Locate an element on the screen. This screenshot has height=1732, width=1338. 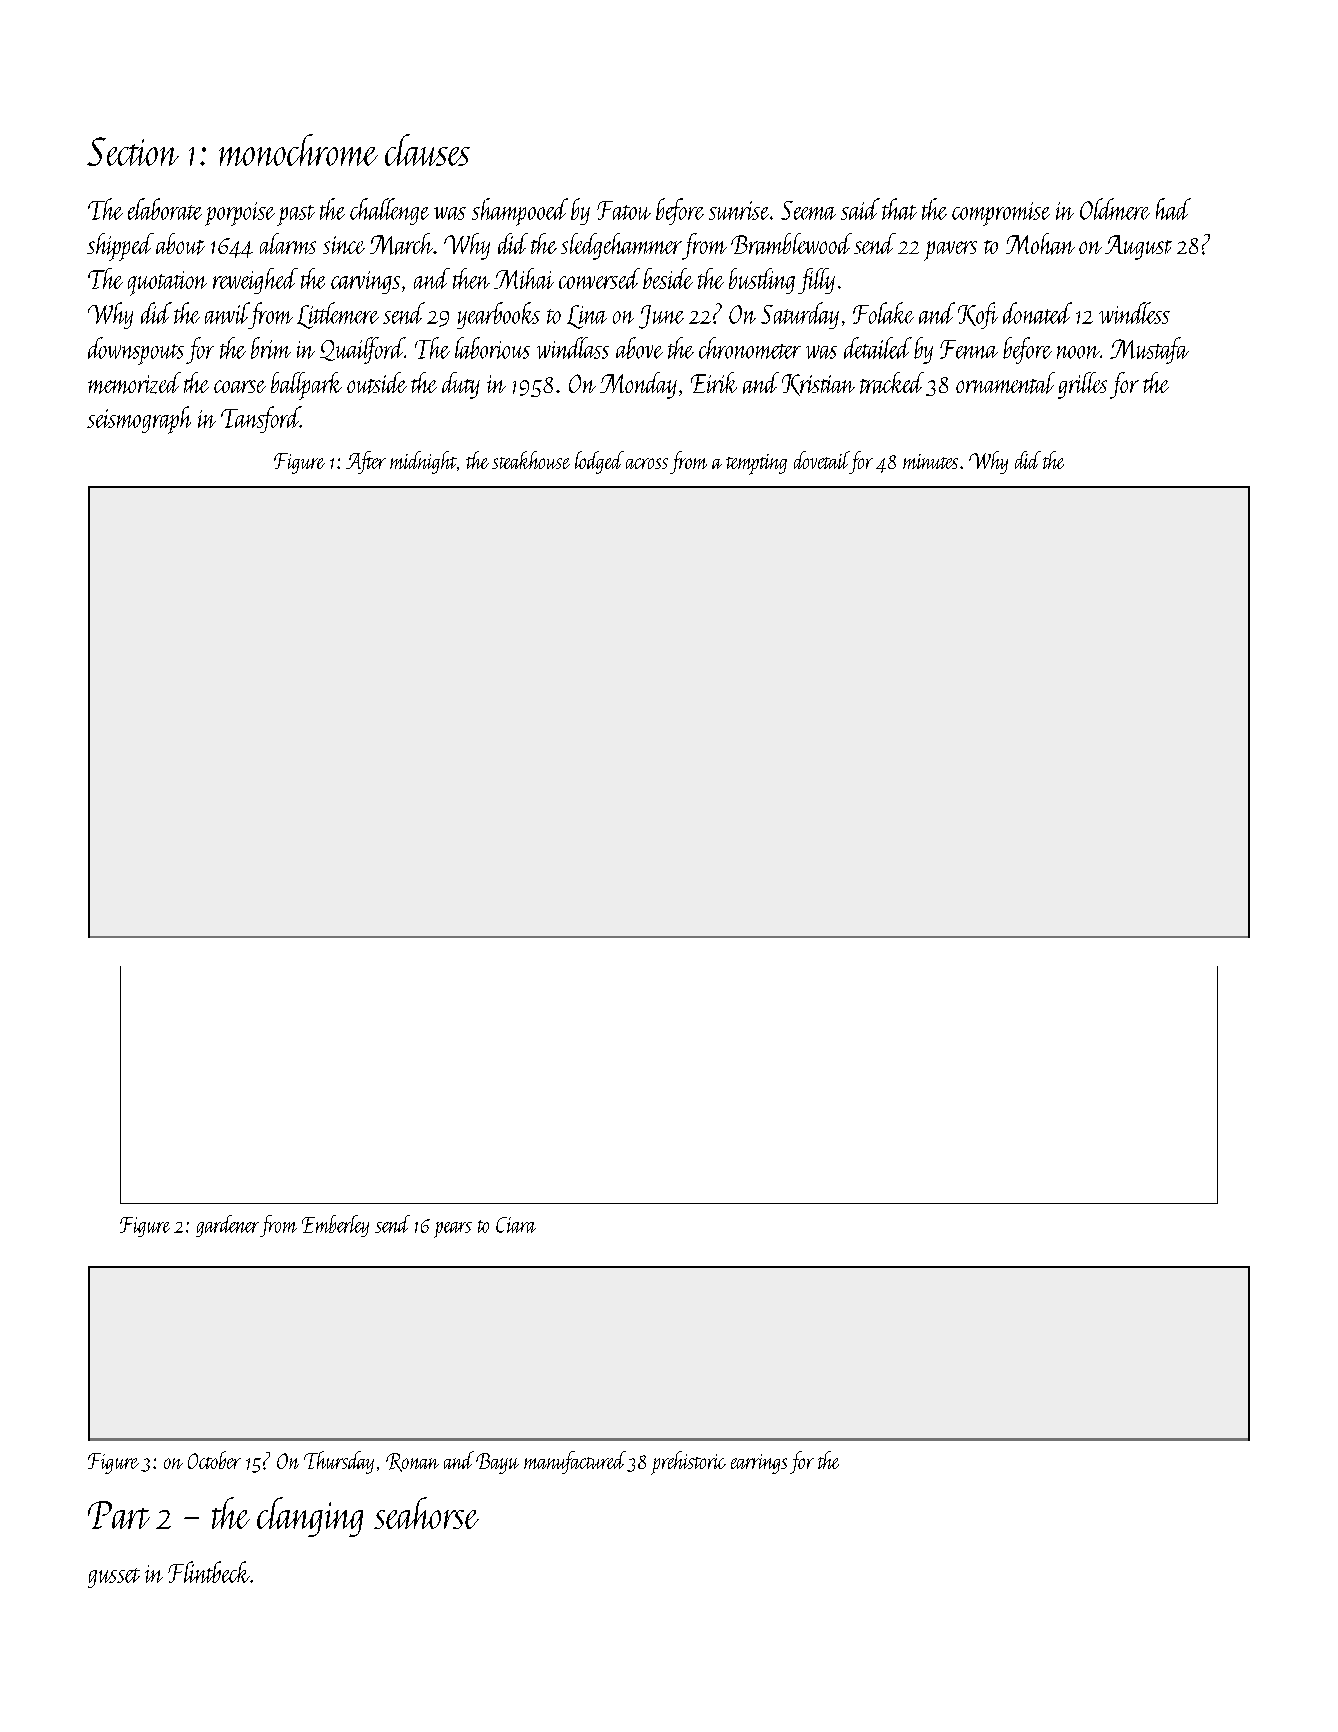
compromise is located at coordinates (1001, 214).
